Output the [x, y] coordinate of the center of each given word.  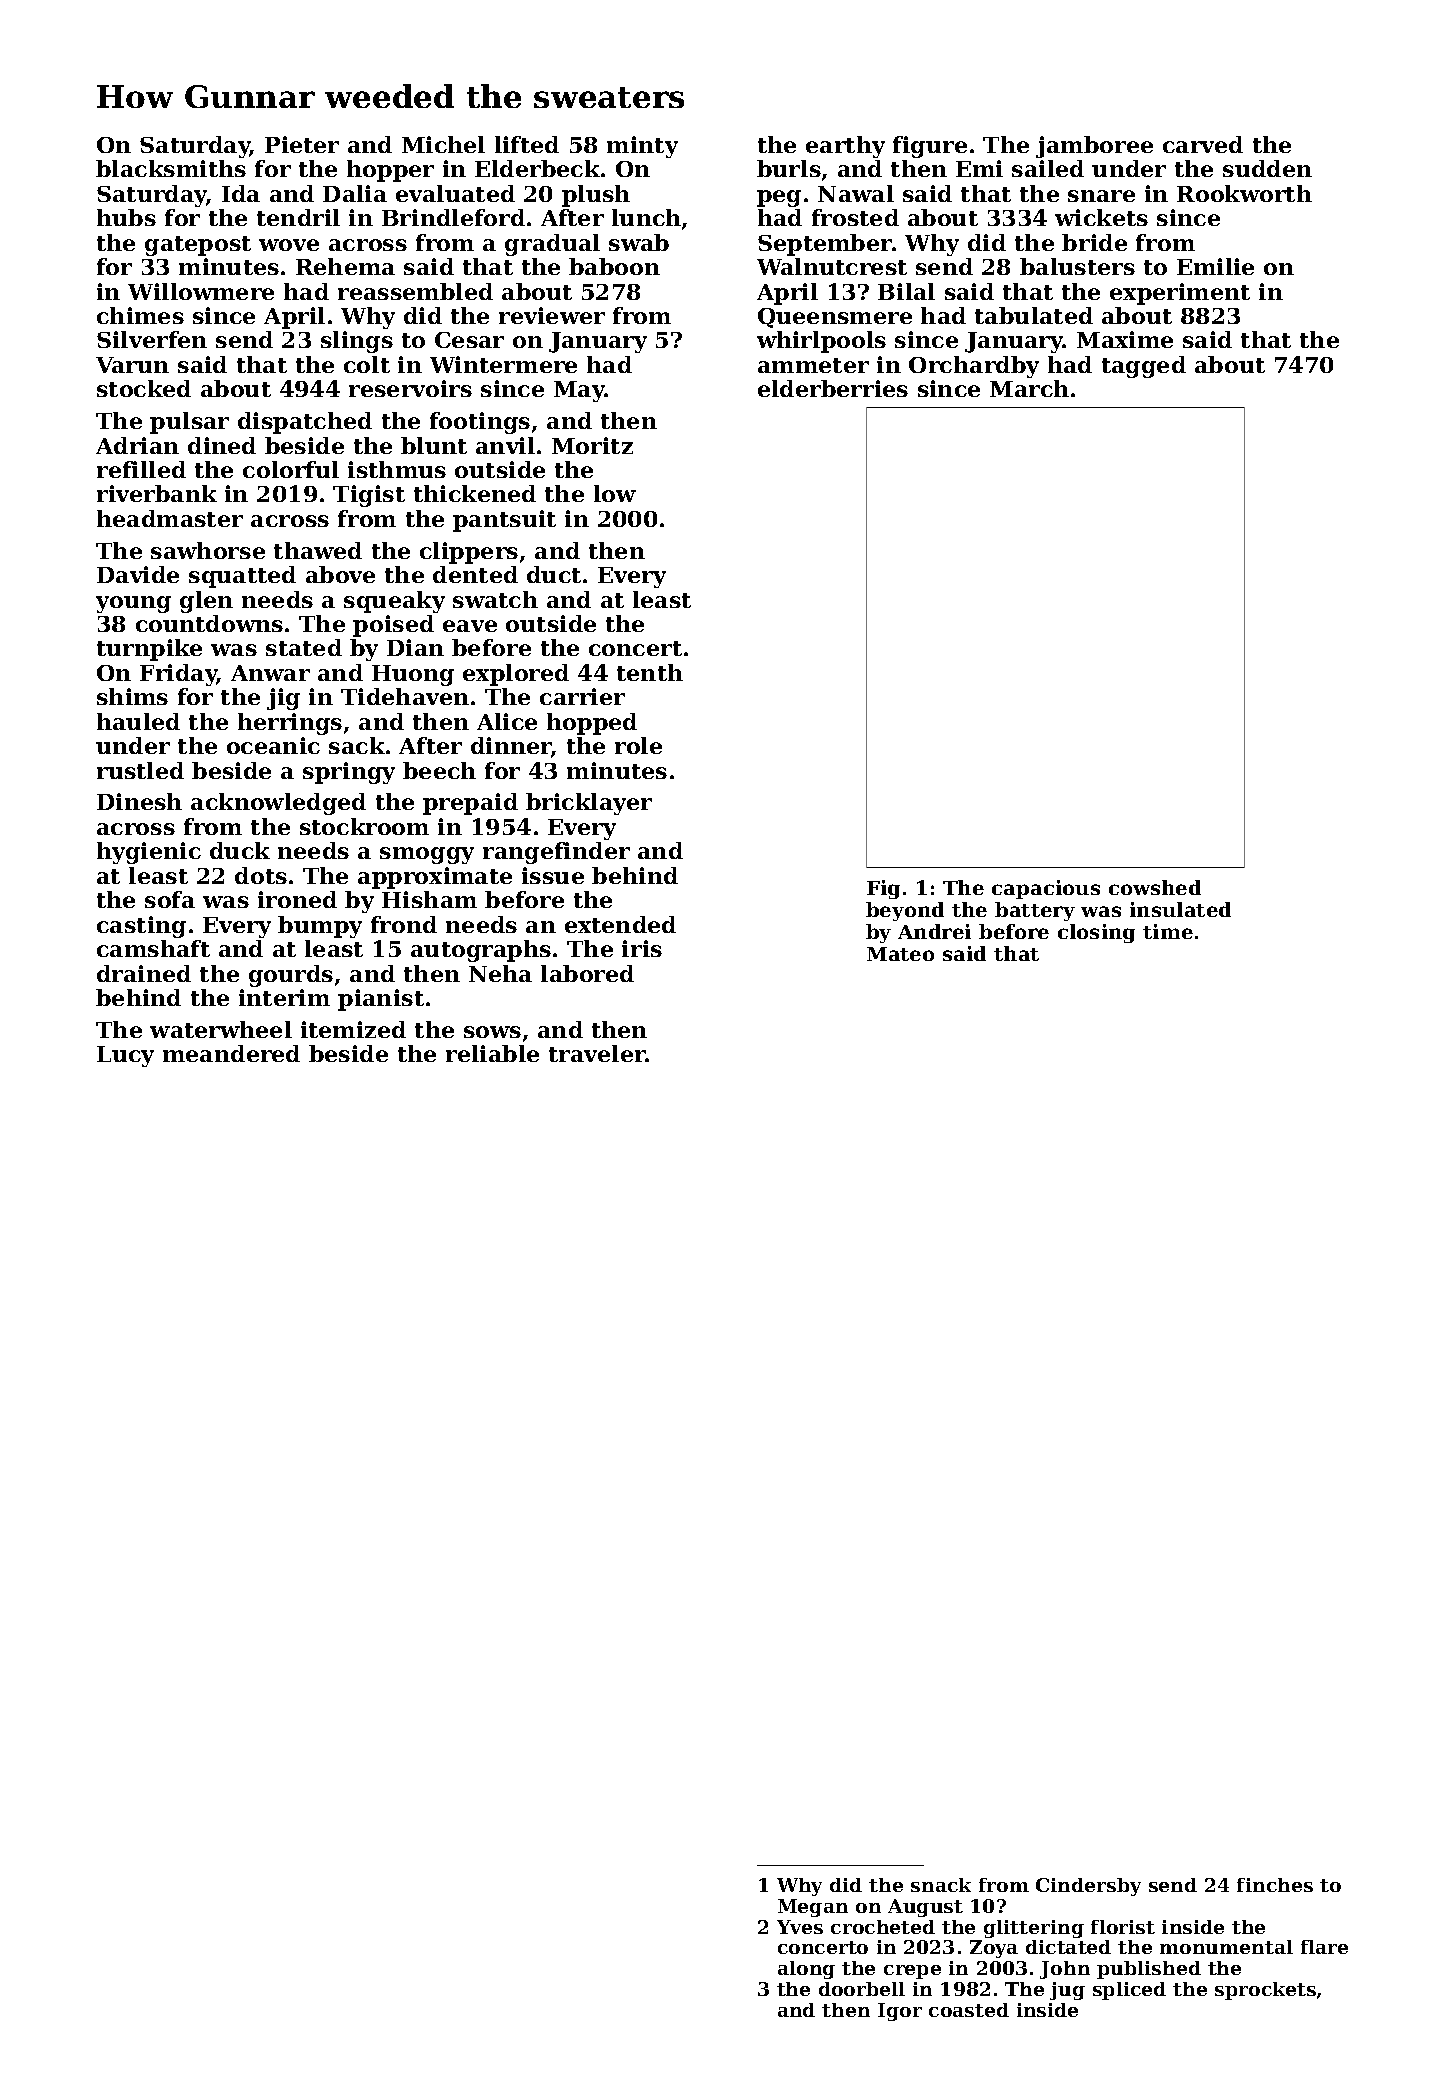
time [1168, 931]
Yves [800, 1927]
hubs [126, 217]
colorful [291, 469]
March [1029, 388]
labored [587, 973]
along [806, 1970]
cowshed [1155, 887]
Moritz [592, 445]
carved [1203, 144]
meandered [231, 1053]
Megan [813, 1908]
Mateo [900, 954]
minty [642, 147]
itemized [353, 1029]
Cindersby [1088, 1887]
